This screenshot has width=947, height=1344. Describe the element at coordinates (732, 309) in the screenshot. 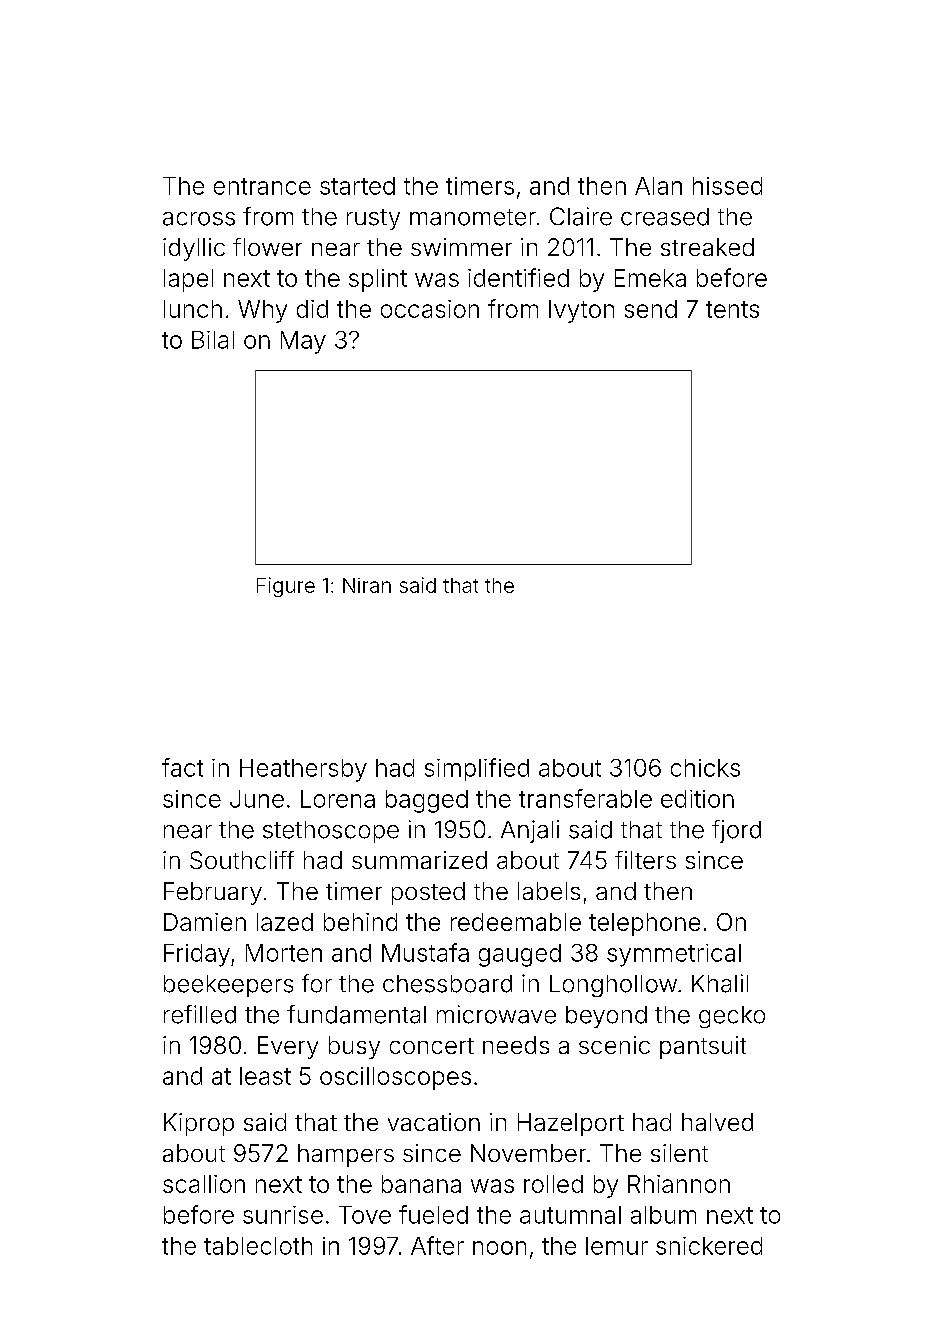

I see `tents` at that location.
